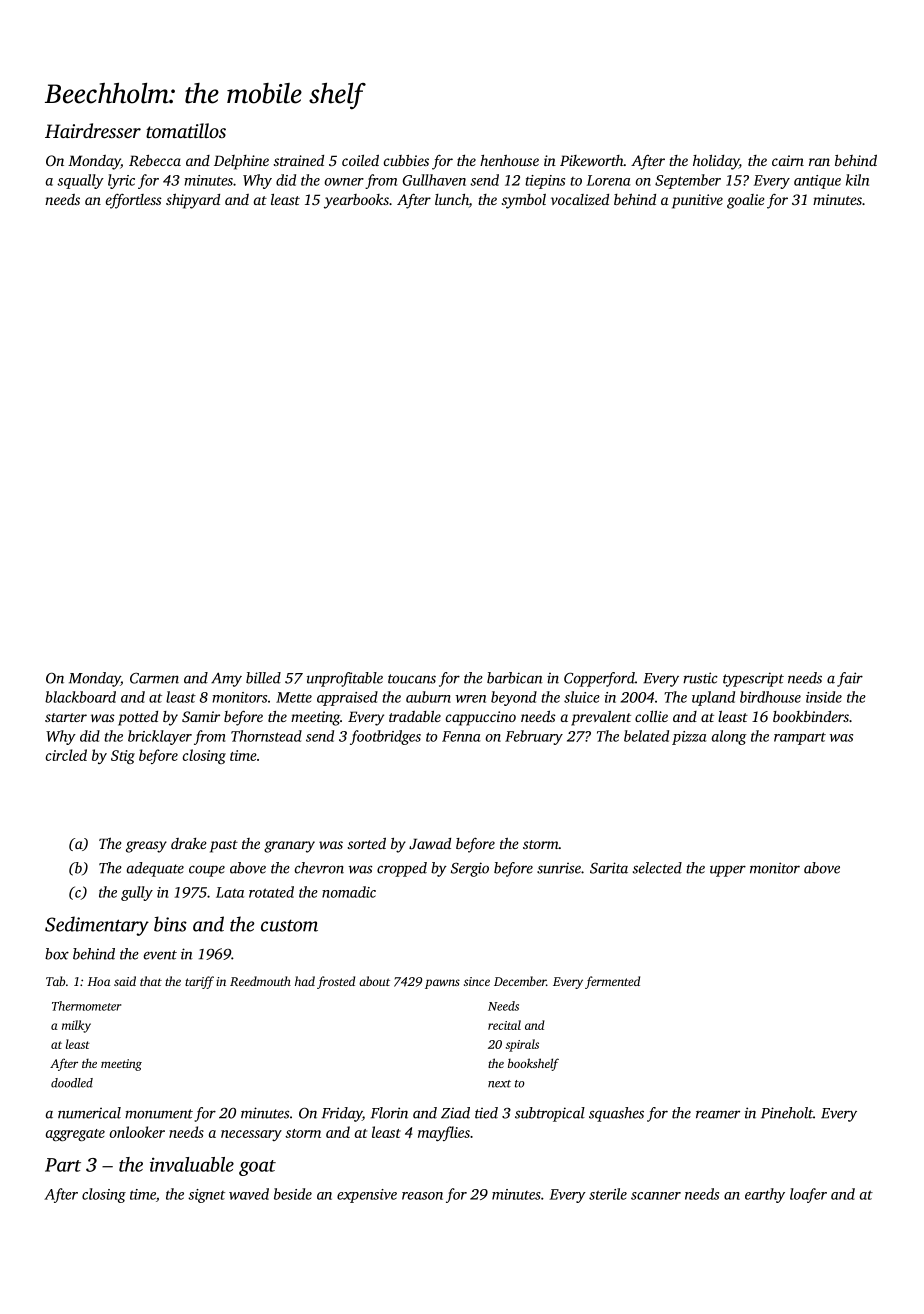  Describe the element at coordinates (422, 1196) in the page. I see `reason` at that location.
